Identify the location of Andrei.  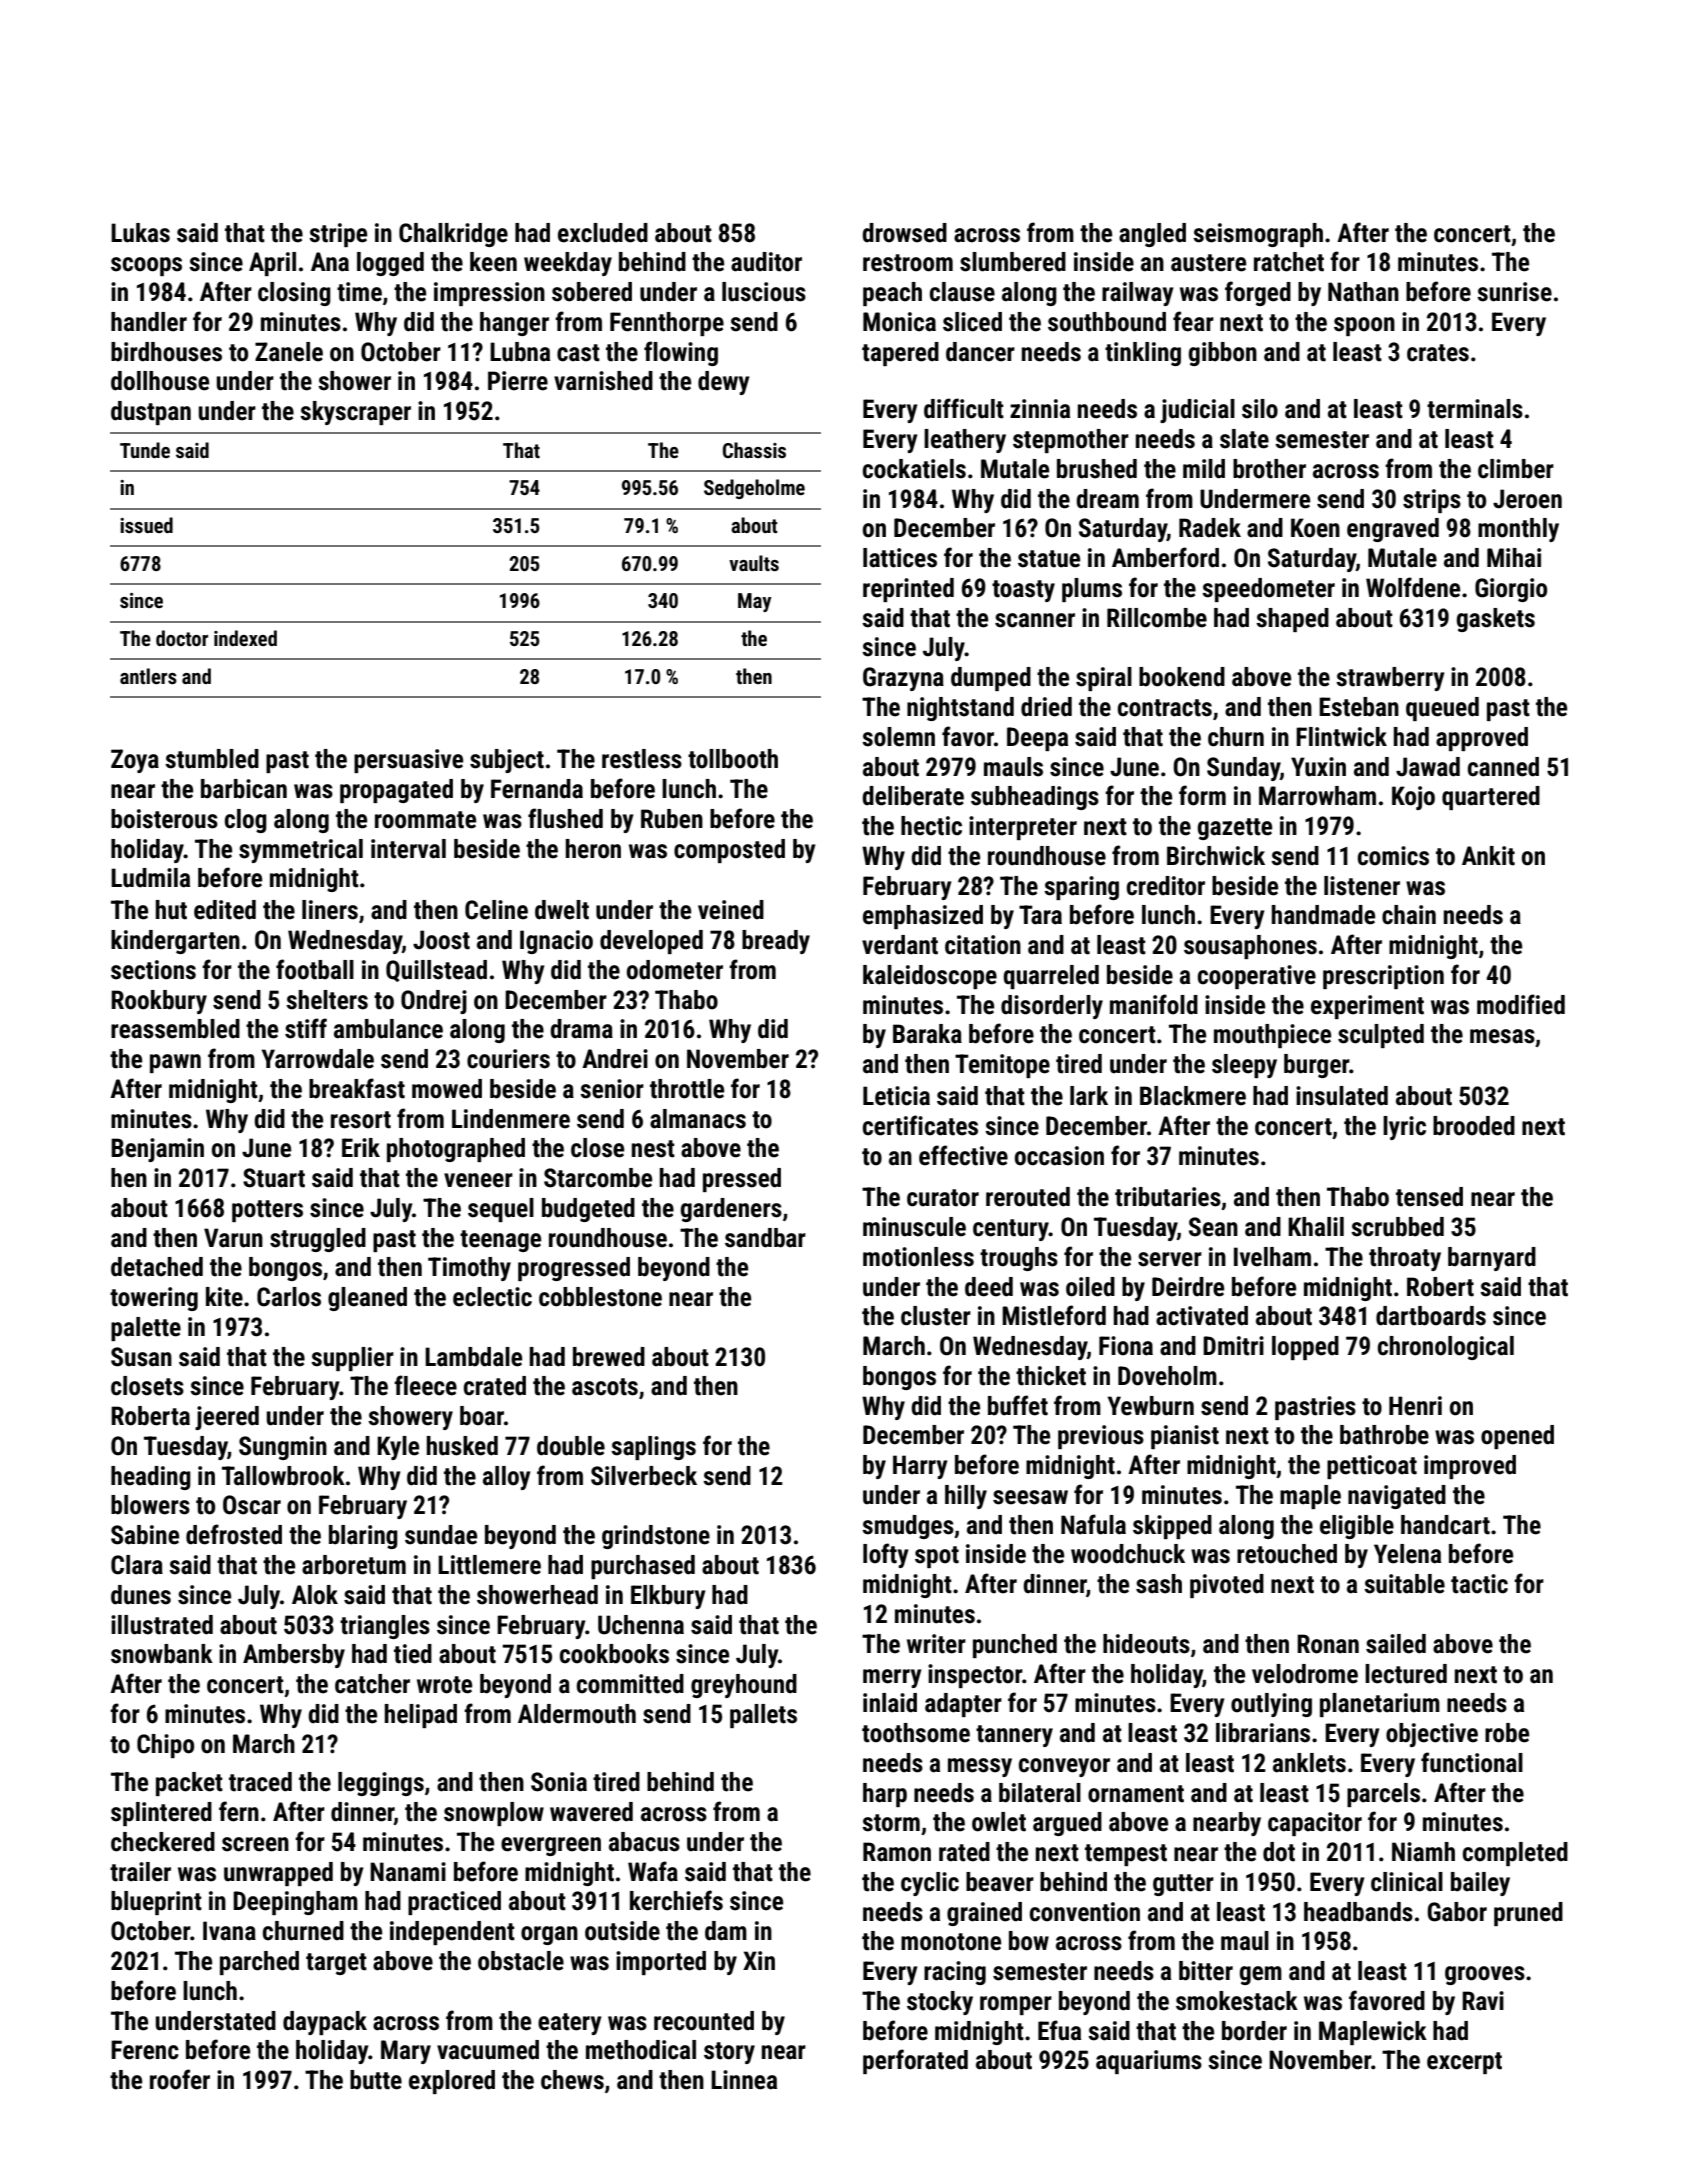
(615, 1059).
